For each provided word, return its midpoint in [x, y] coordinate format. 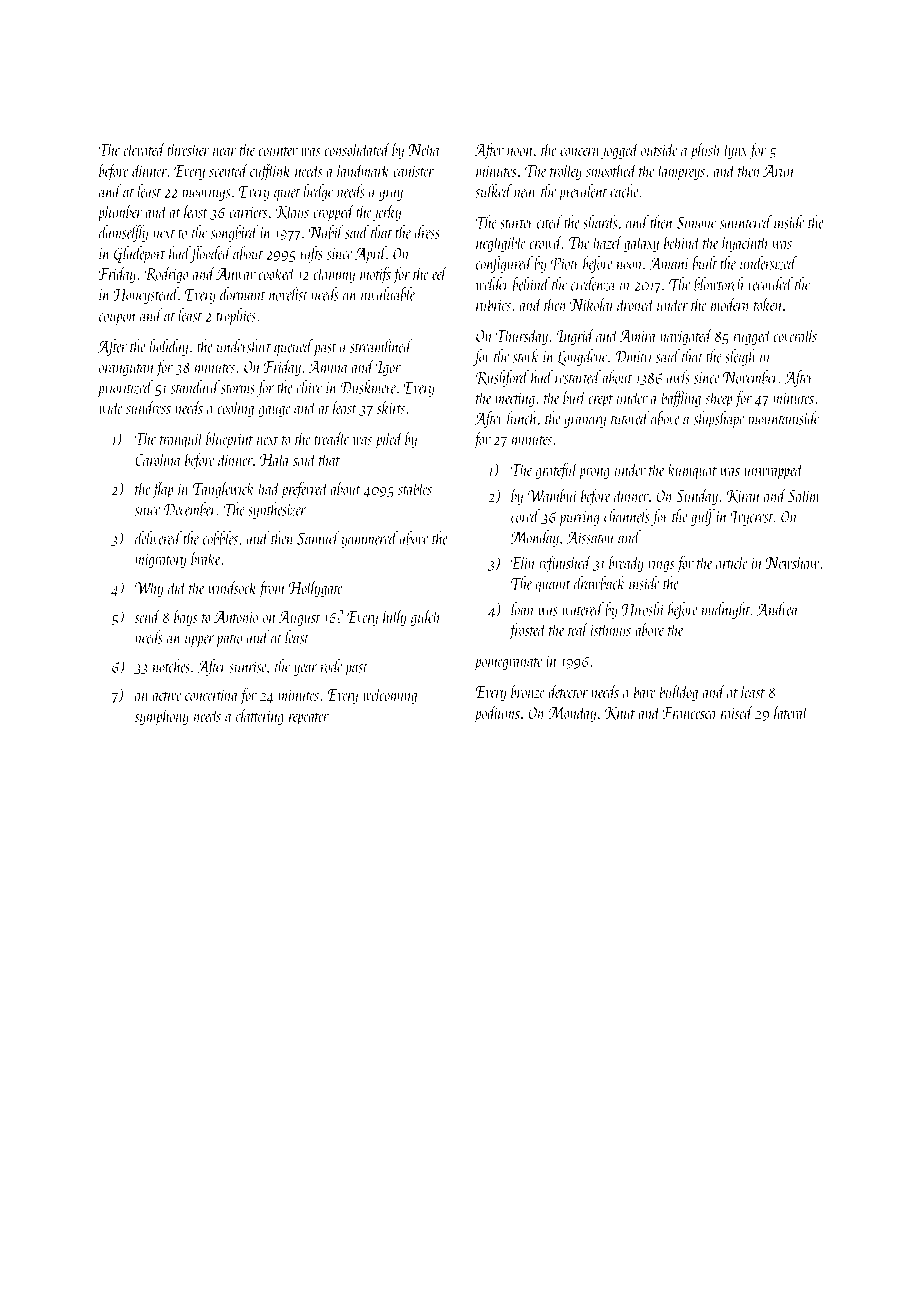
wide [111, 407]
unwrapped [774, 471]
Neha [424, 149]
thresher [188, 149]
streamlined [381, 346]
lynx [736, 151]
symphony [162, 717]
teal [578, 629]
